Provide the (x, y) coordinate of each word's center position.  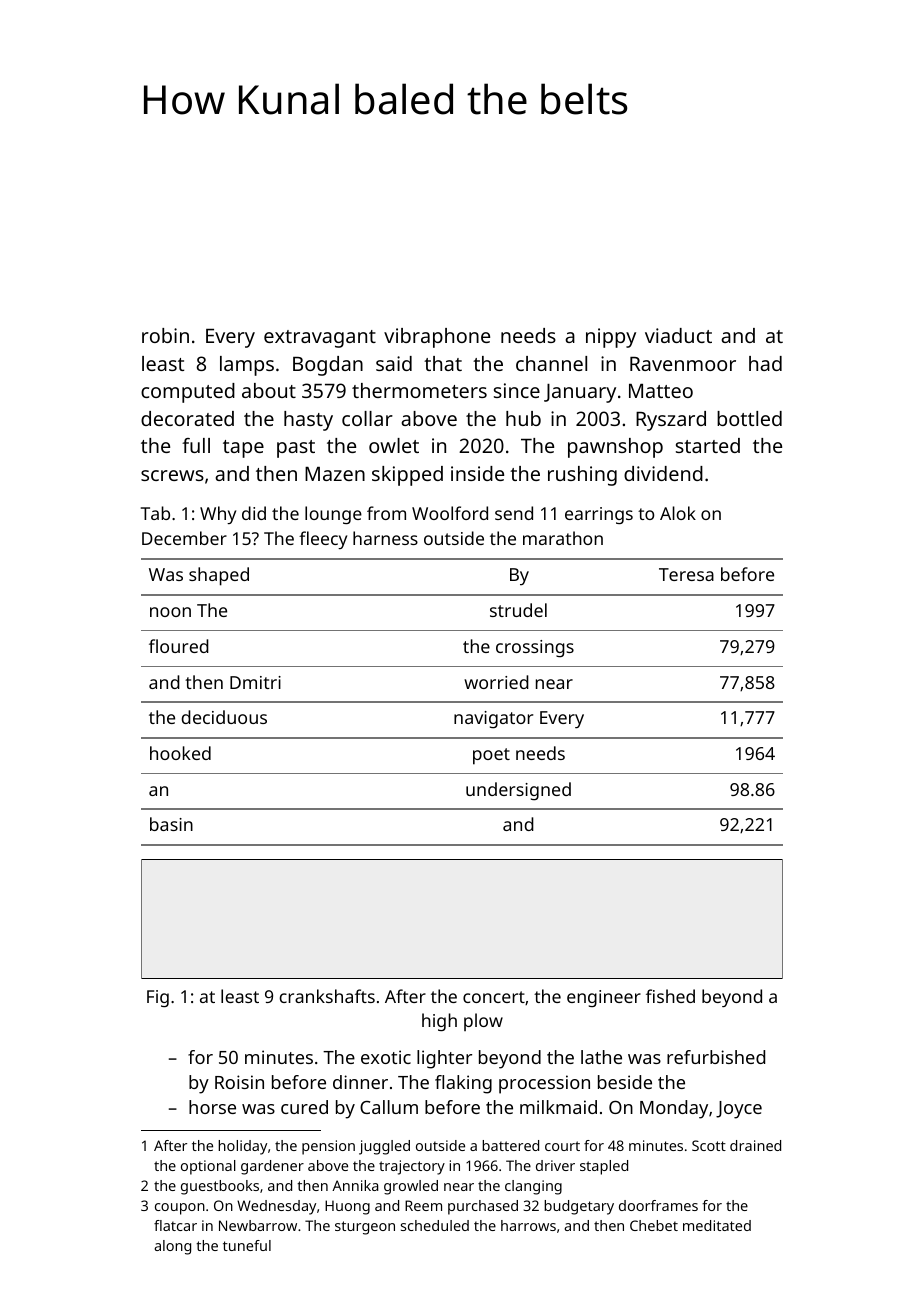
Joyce (739, 1110)
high (439, 1022)
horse (212, 1107)
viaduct (678, 335)
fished (670, 996)
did (254, 513)
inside (477, 473)
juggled (384, 1147)
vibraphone (437, 338)
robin (165, 335)
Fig (158, 998)
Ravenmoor (683, 364)
